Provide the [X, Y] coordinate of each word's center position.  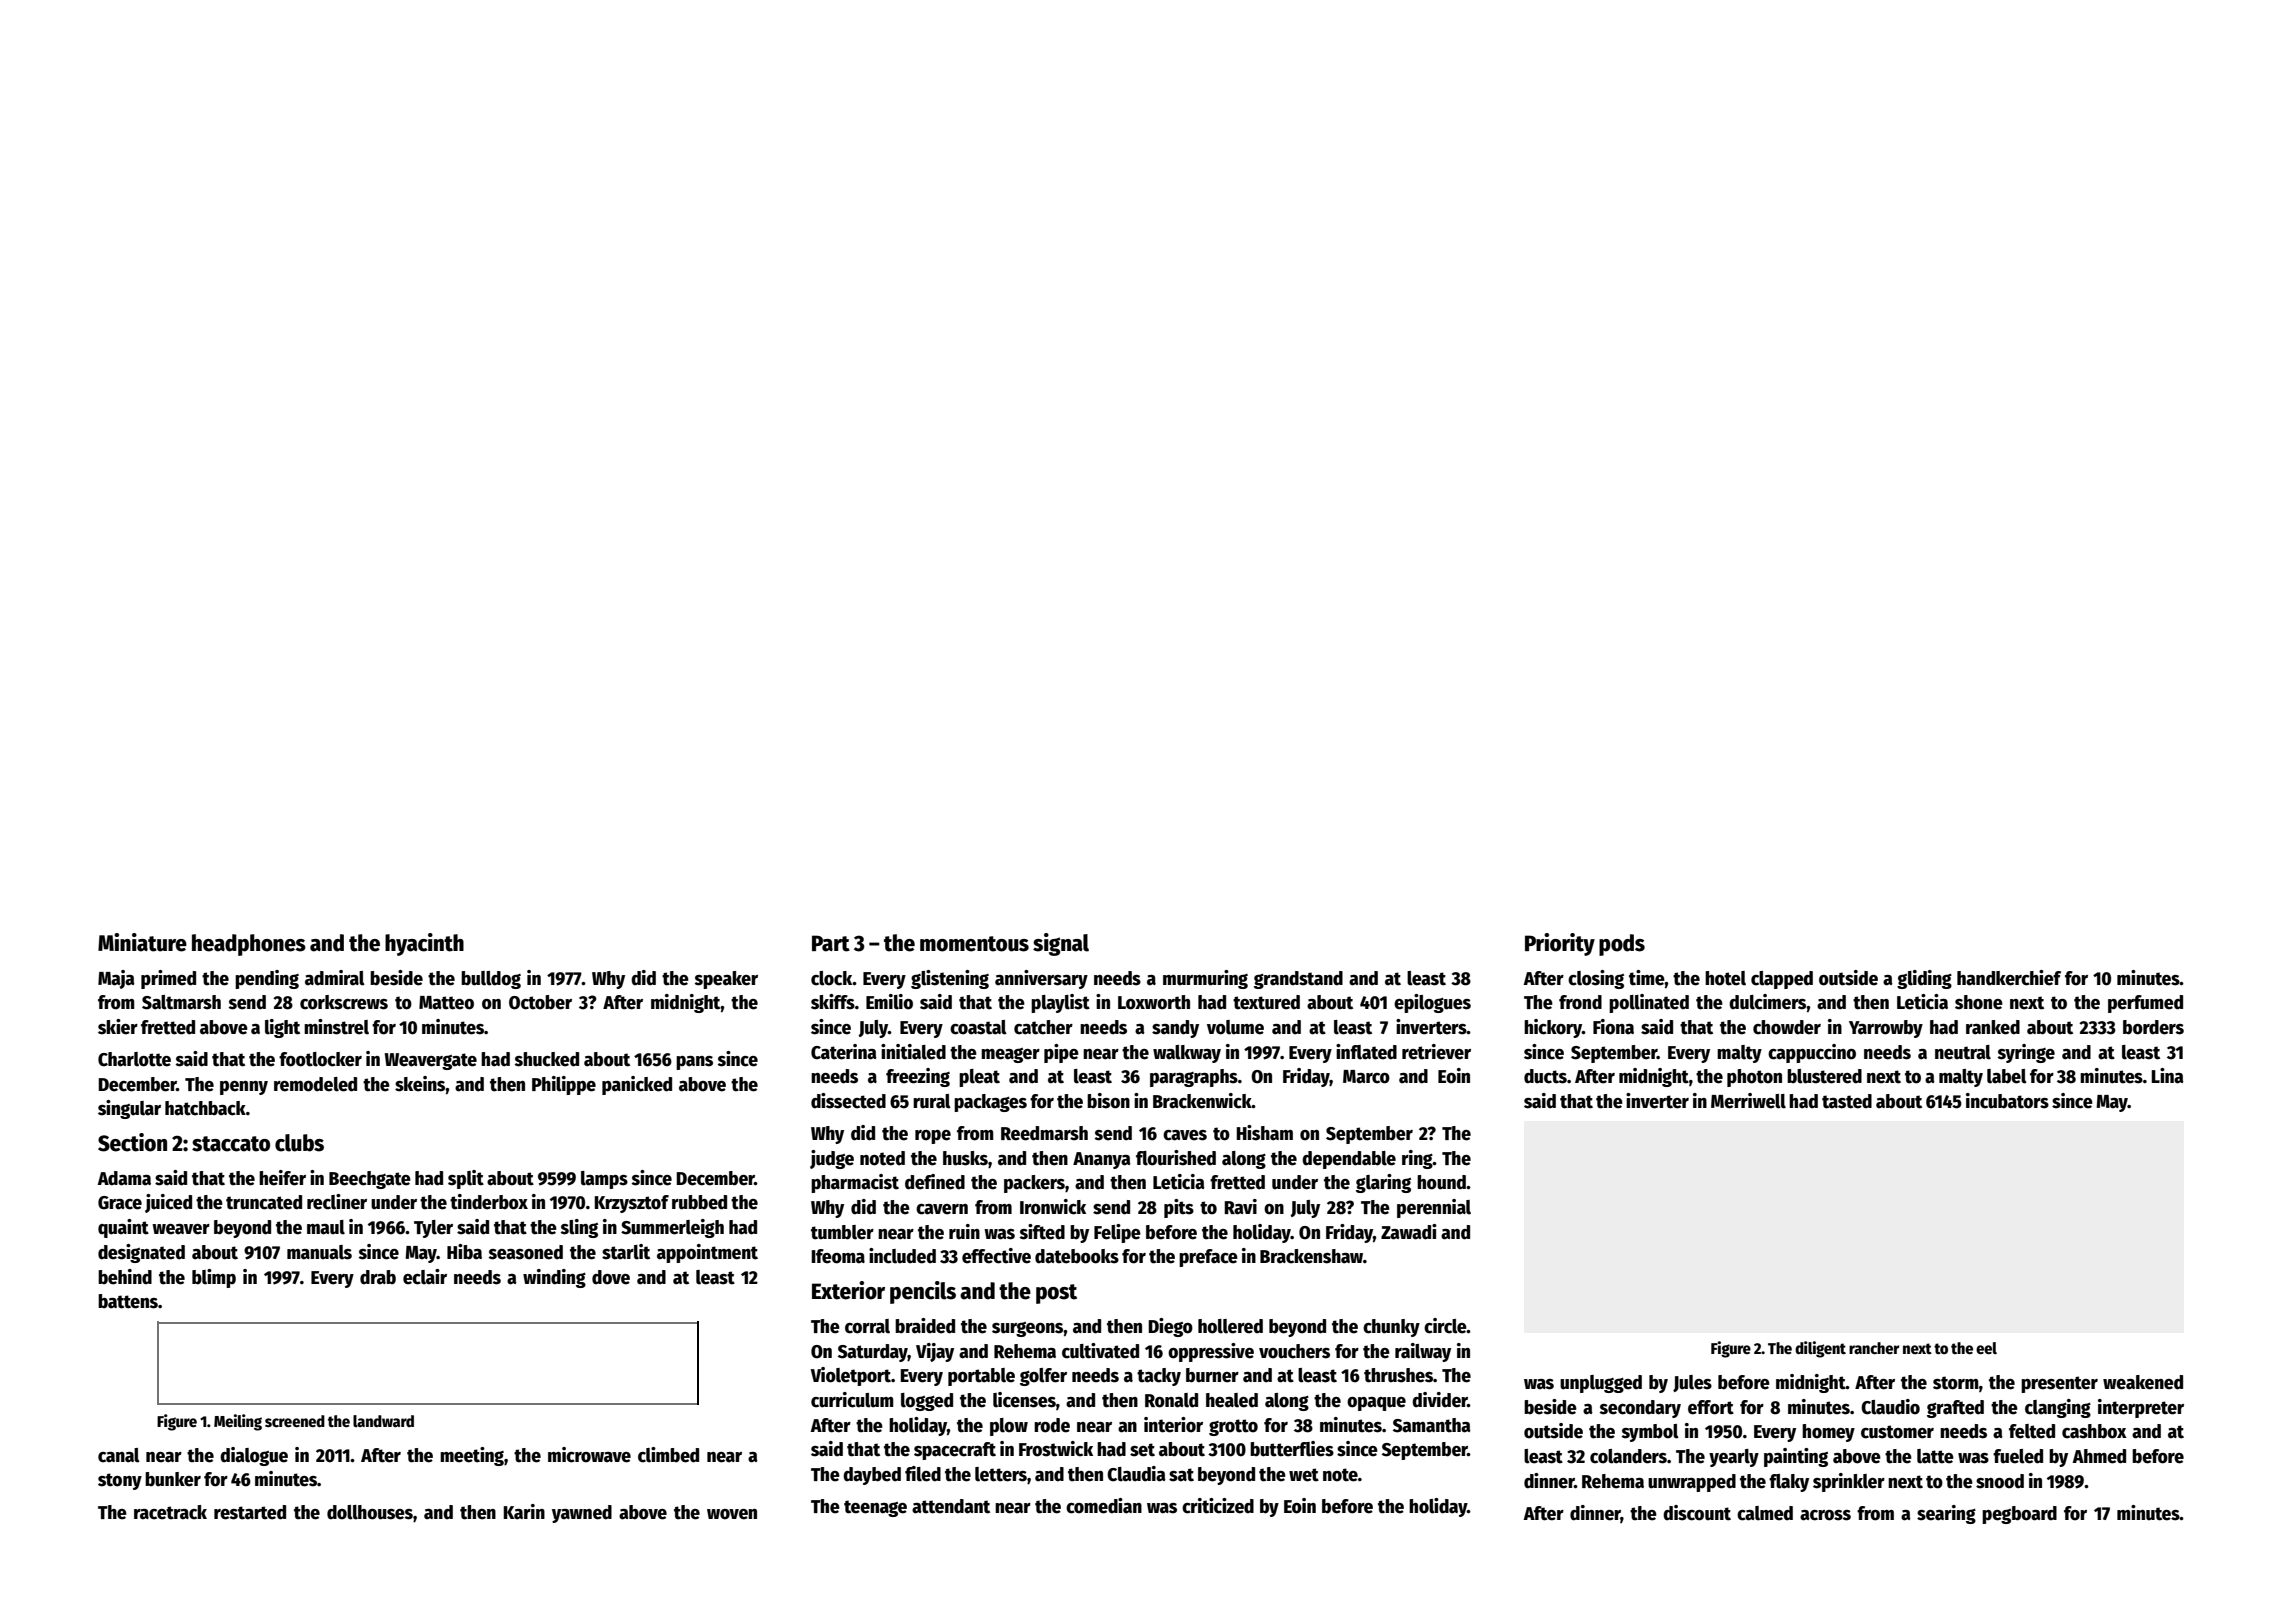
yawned [582, 1514]
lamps [604, 1180]
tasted [1847, 1101]
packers [1034, 1184]
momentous [974, 944]
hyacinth [424, 944]
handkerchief [2009, 978]
